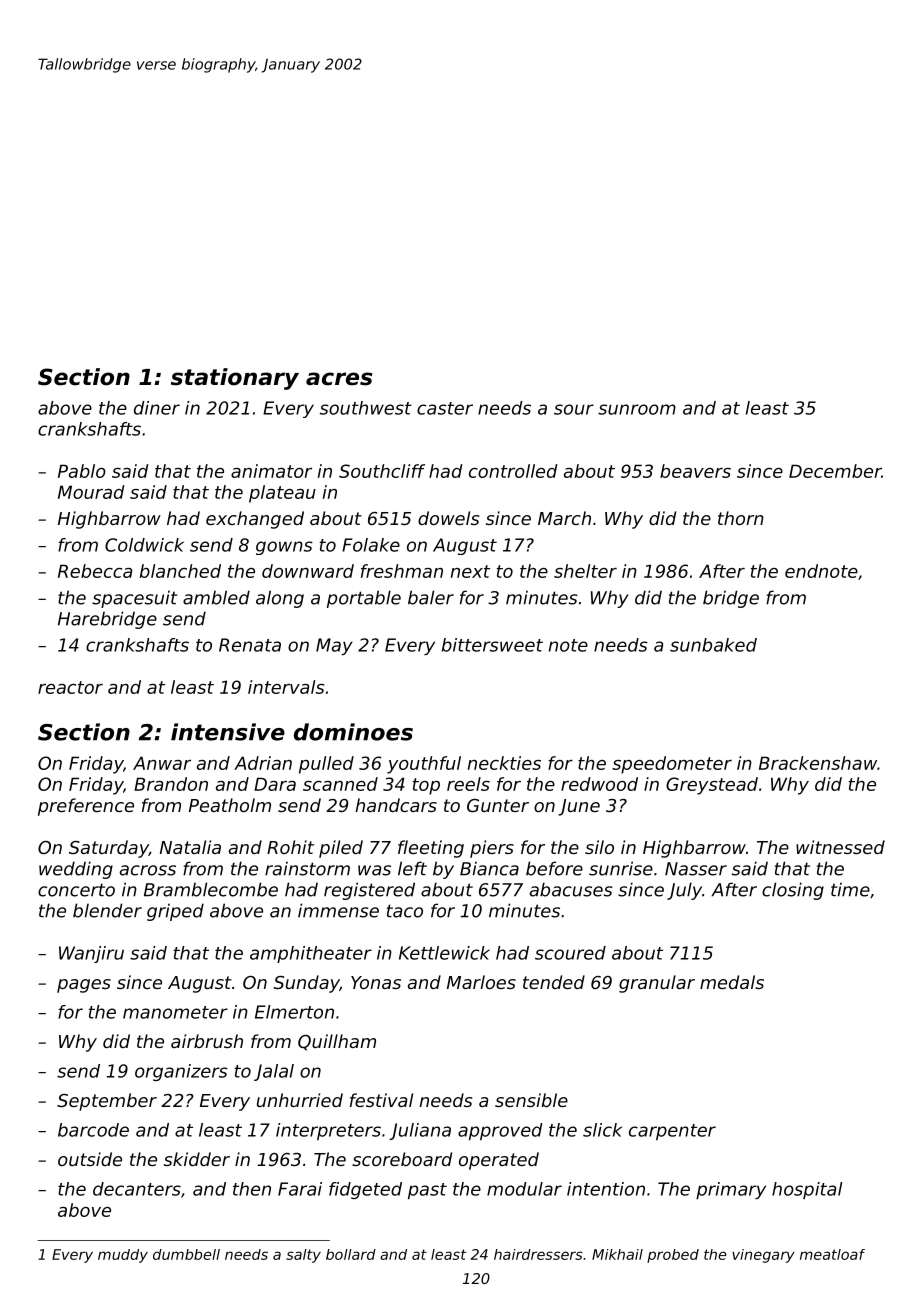 This page has height=1308, width=924. What do you see at coordinates (84, 986) in the page?
I see `pages` at bounding box center [84, 986].
